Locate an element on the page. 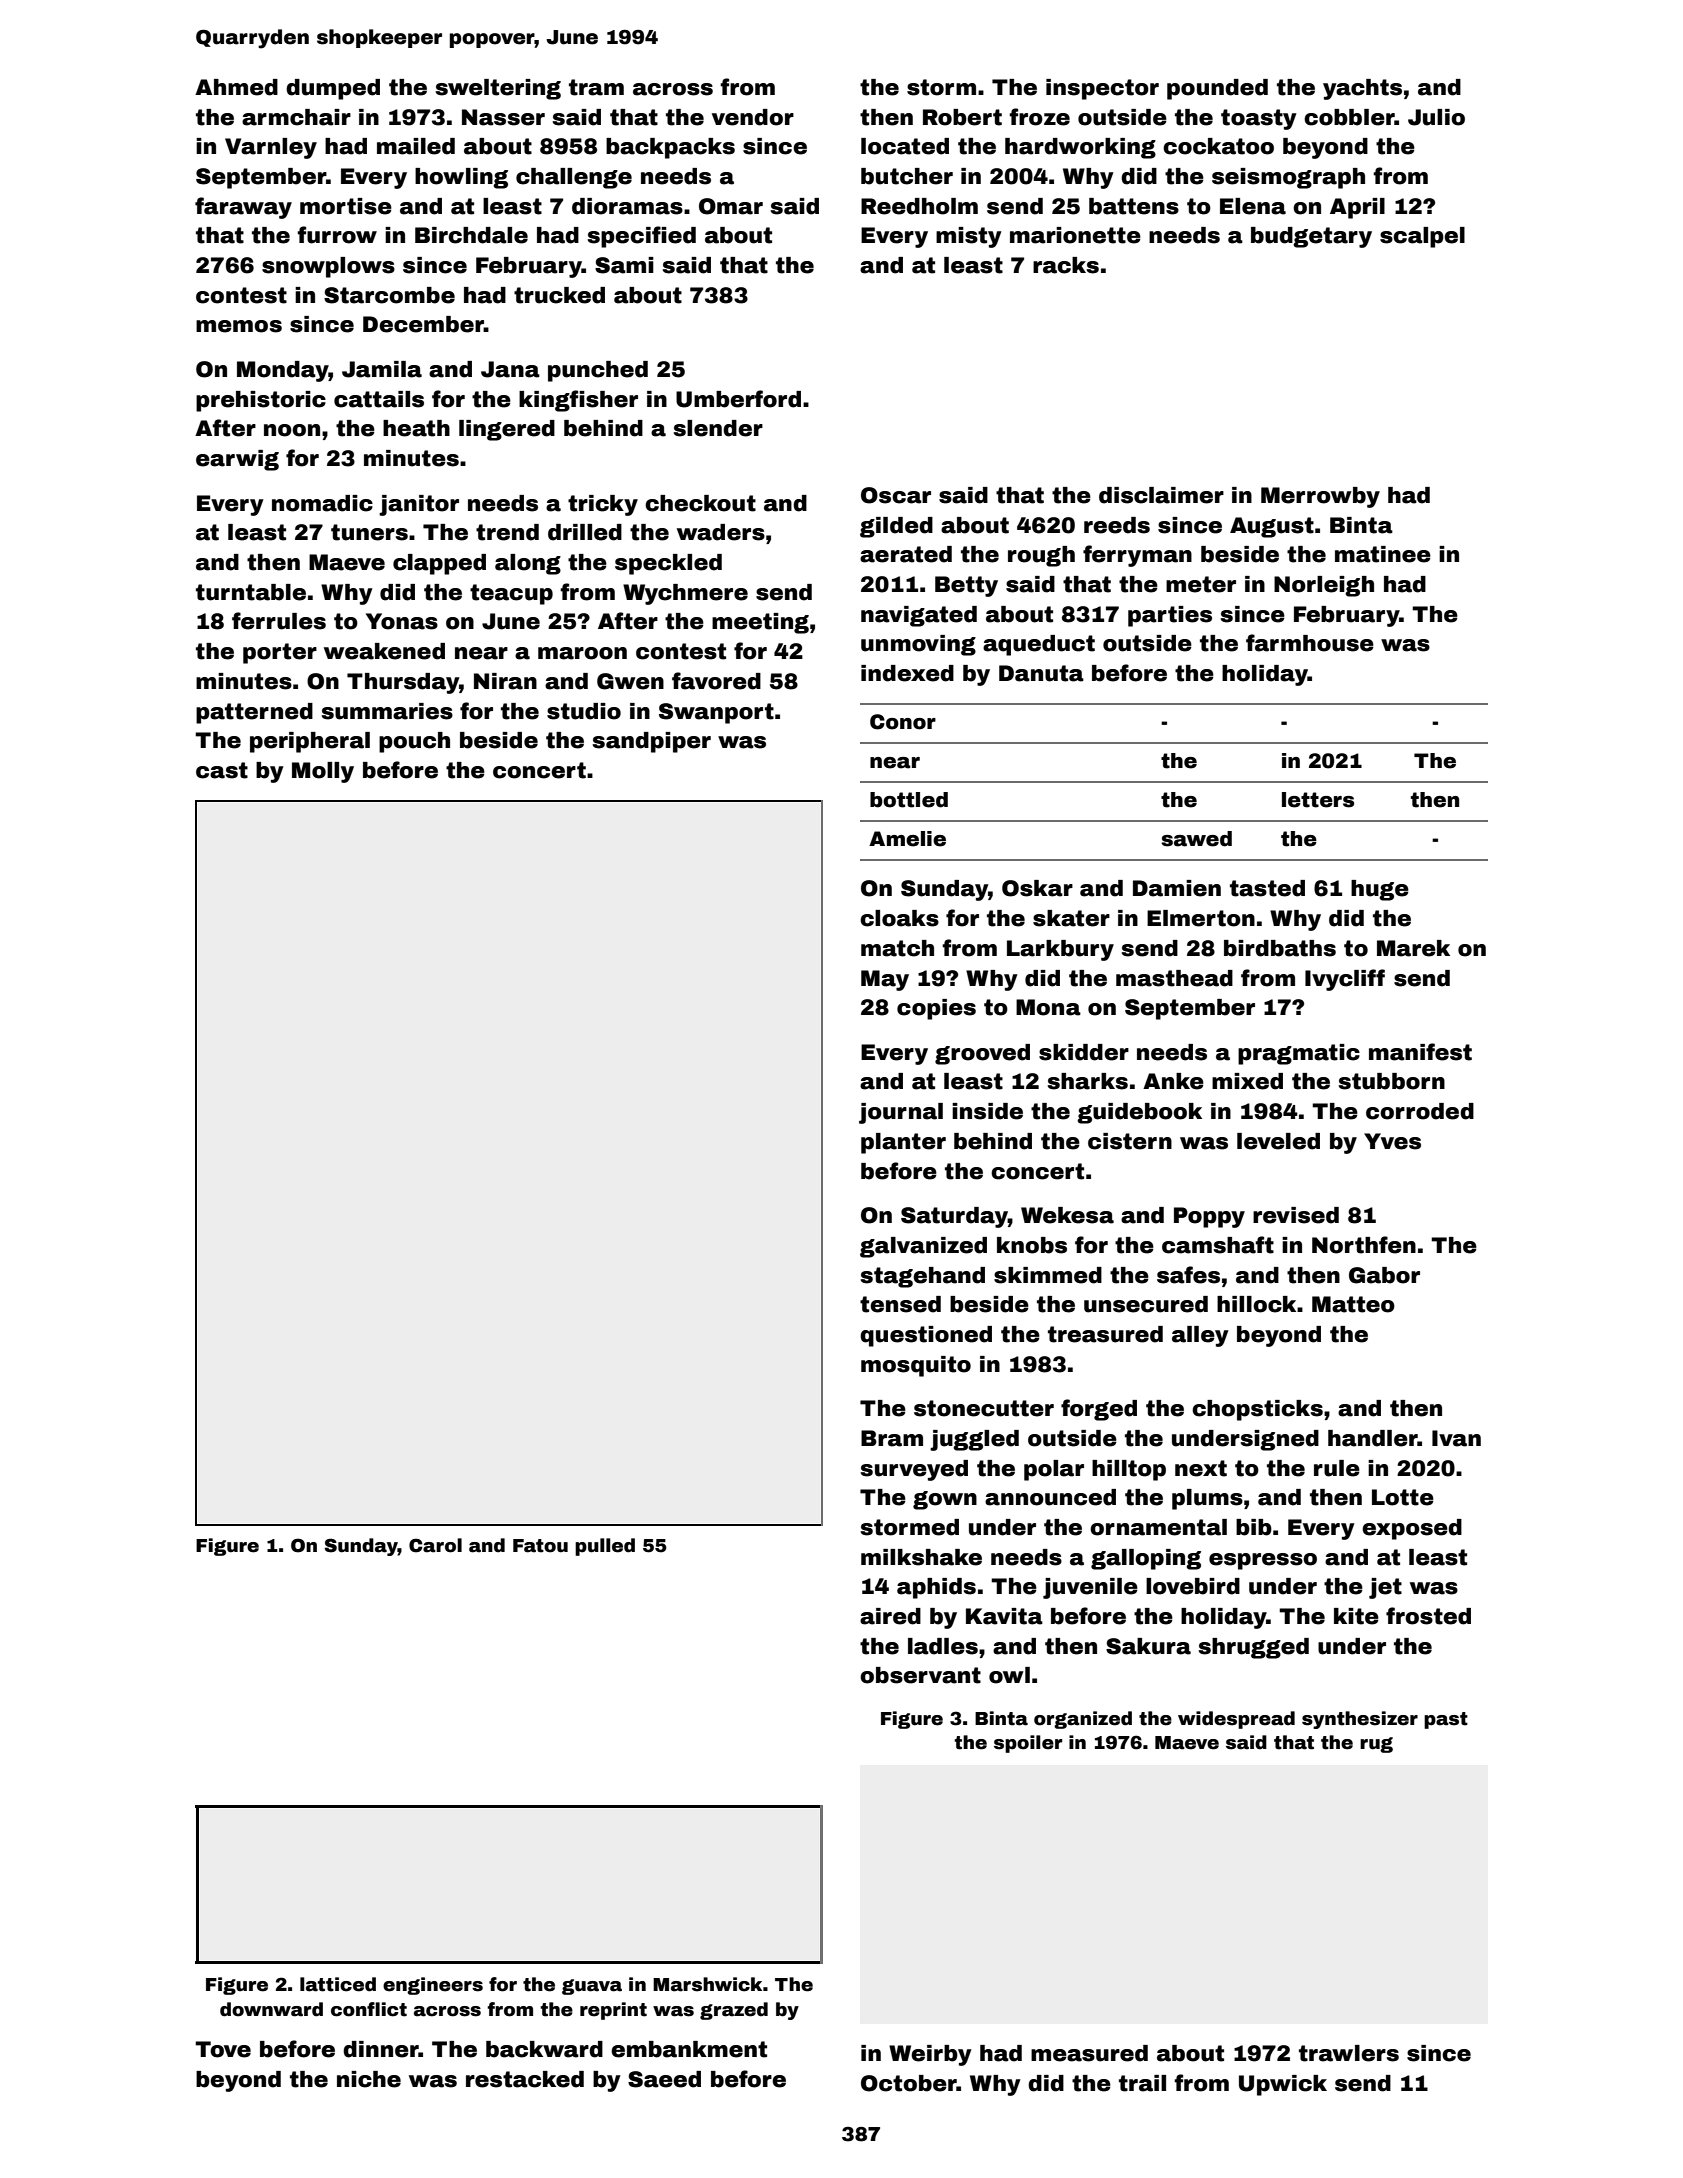  maroon is located at coordinates (582, 653).
